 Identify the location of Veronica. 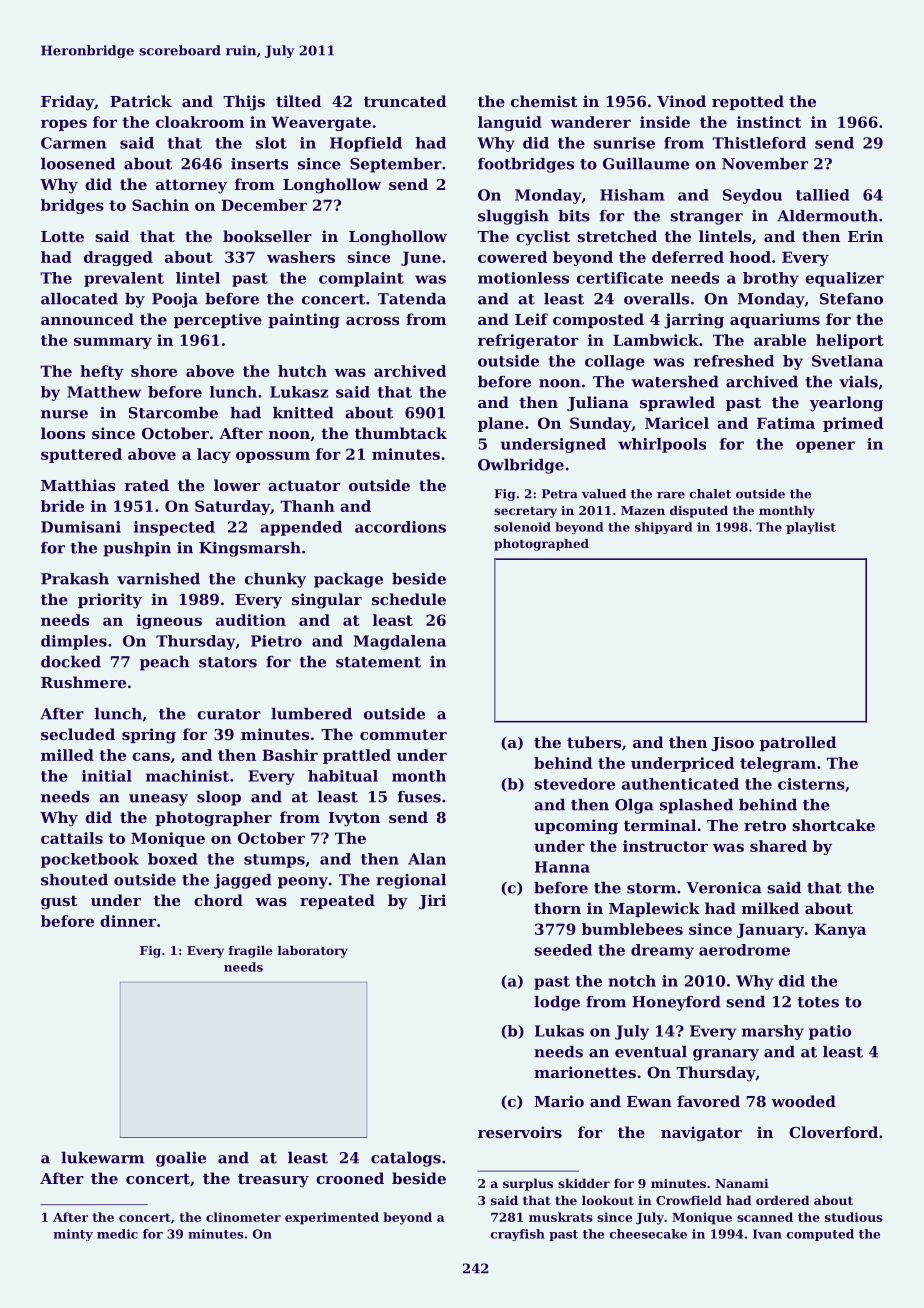
(724, 888).
